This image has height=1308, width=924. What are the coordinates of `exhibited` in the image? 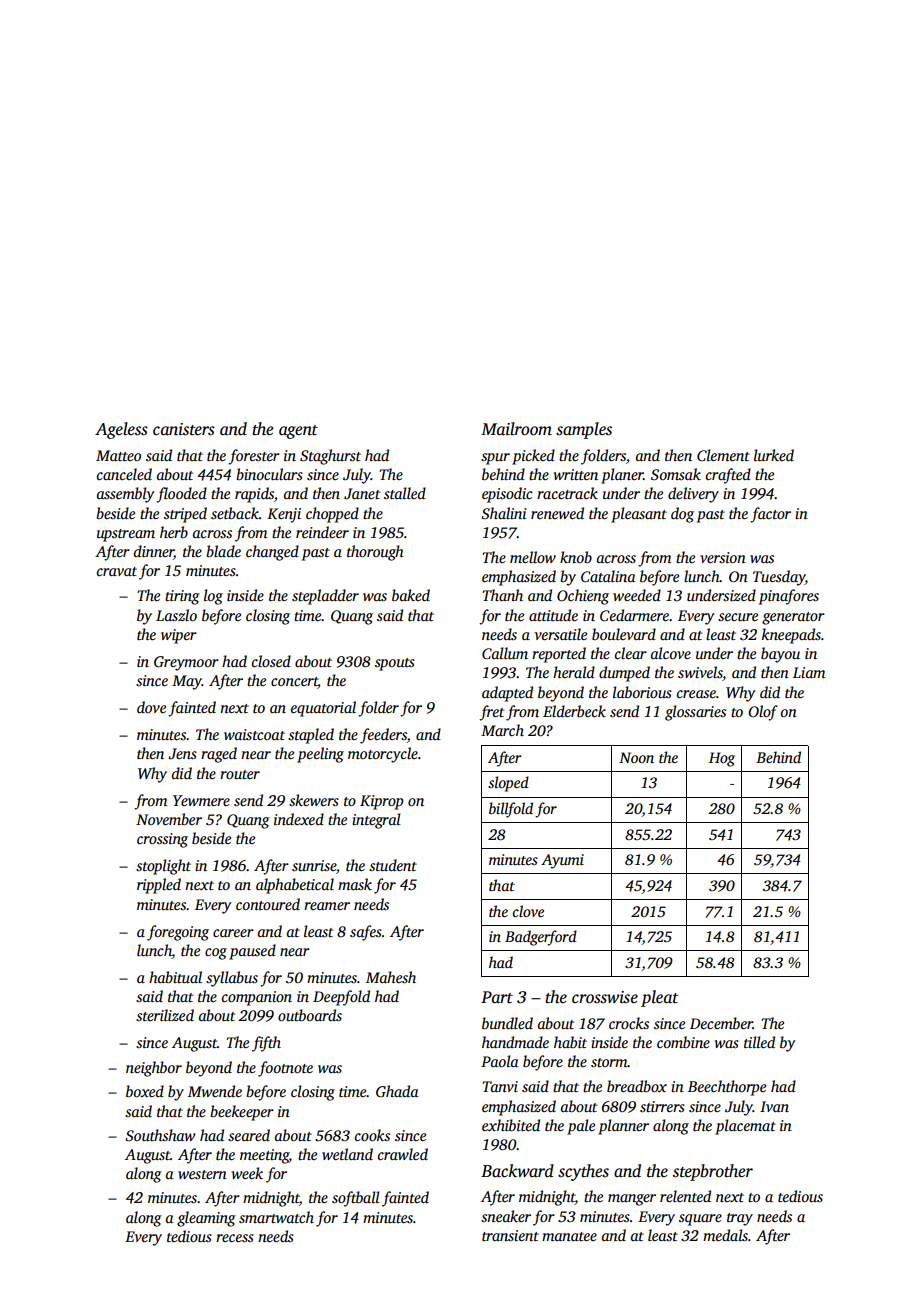 It's located at (511, 1125).
